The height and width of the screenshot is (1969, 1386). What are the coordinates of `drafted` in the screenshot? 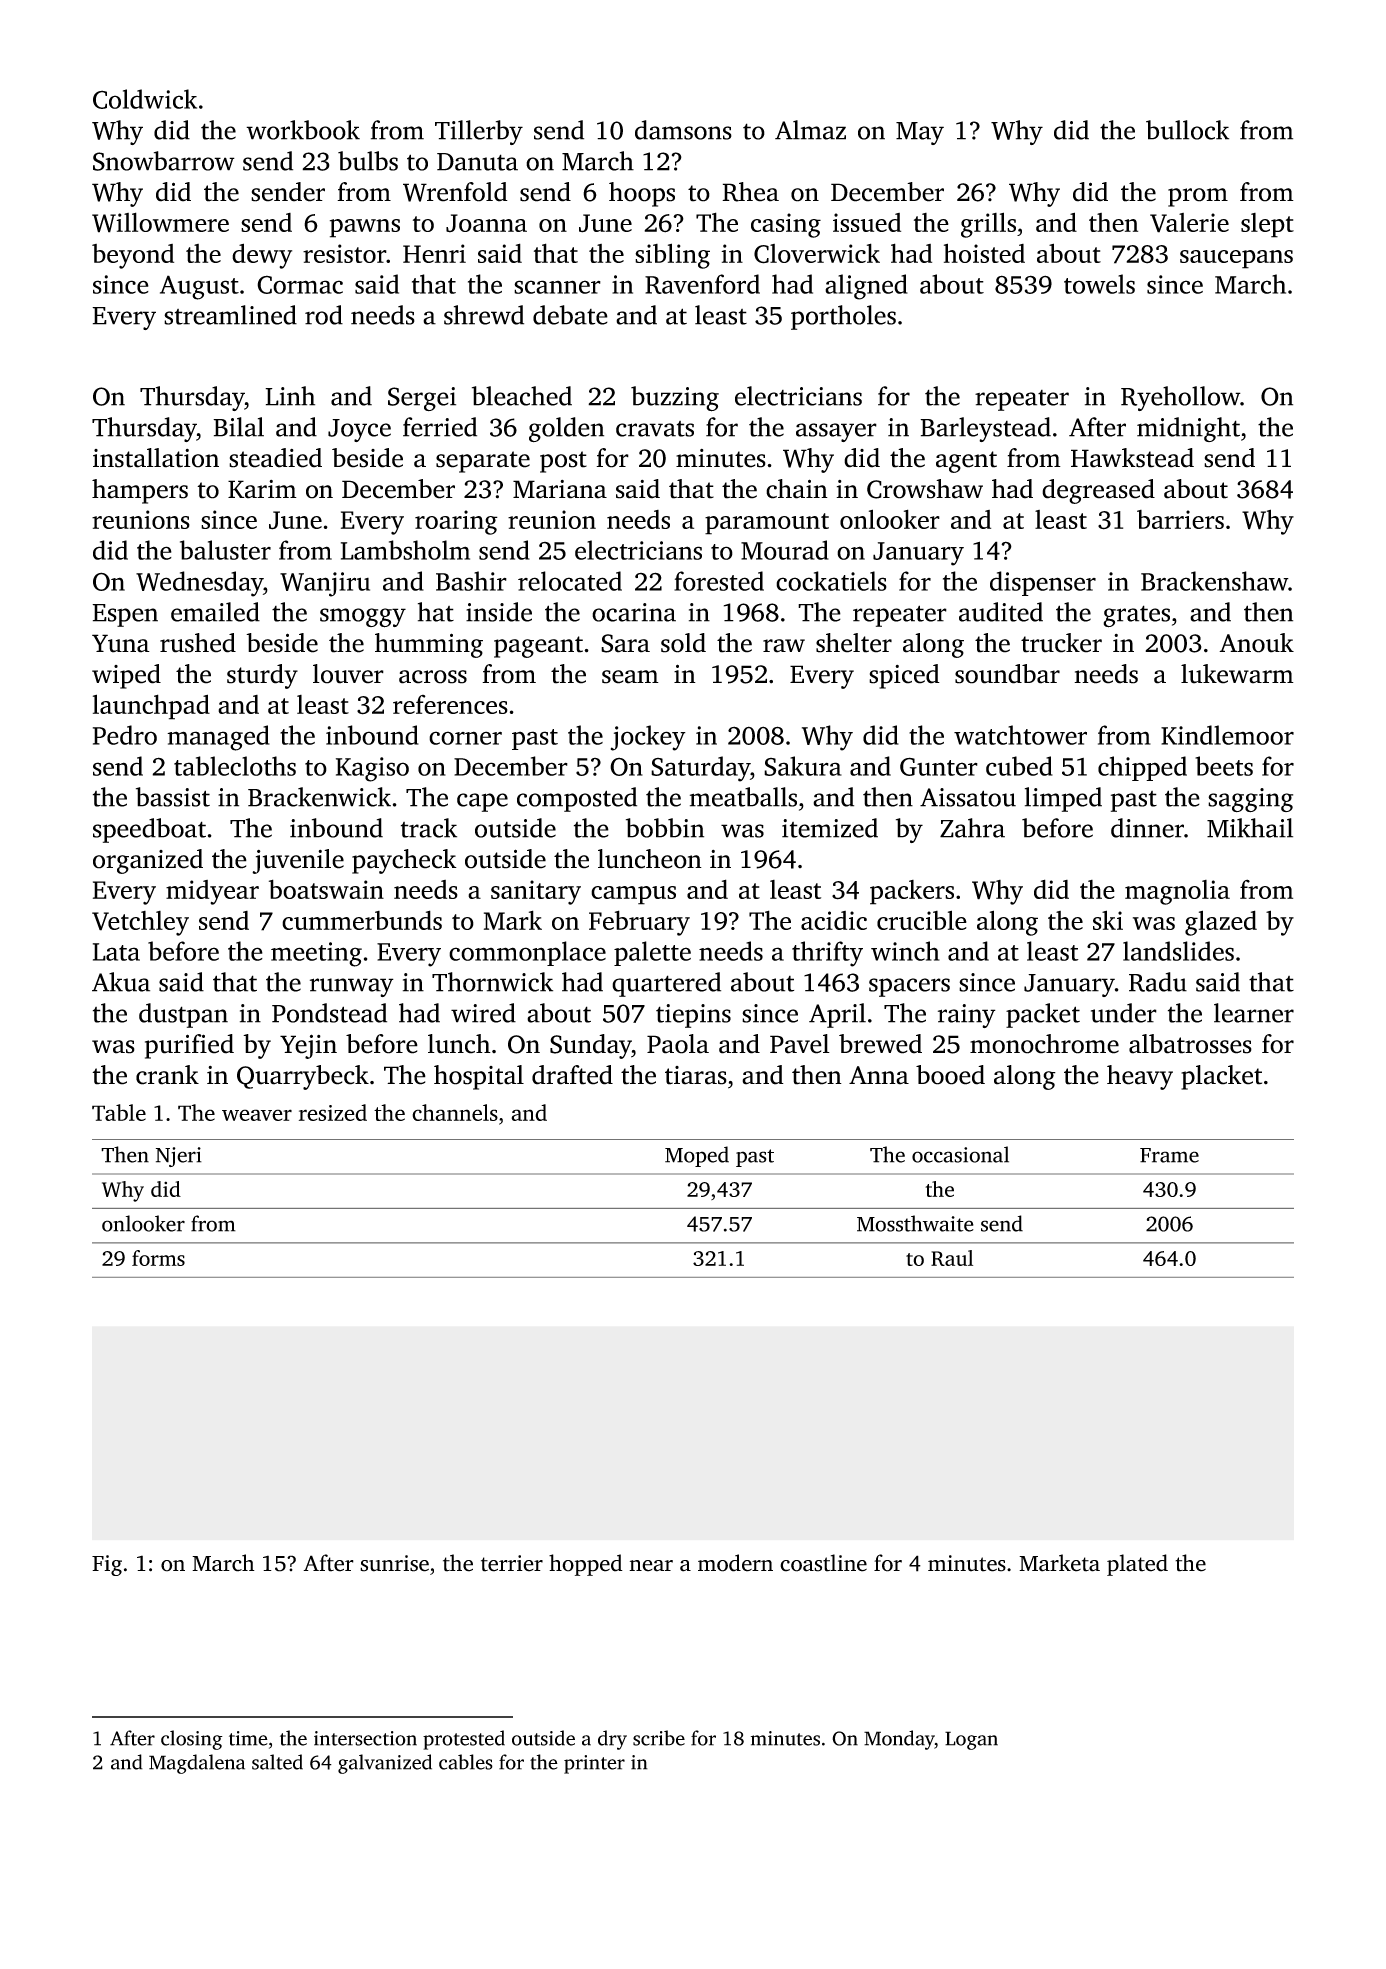 It's located at (572, 1075).
